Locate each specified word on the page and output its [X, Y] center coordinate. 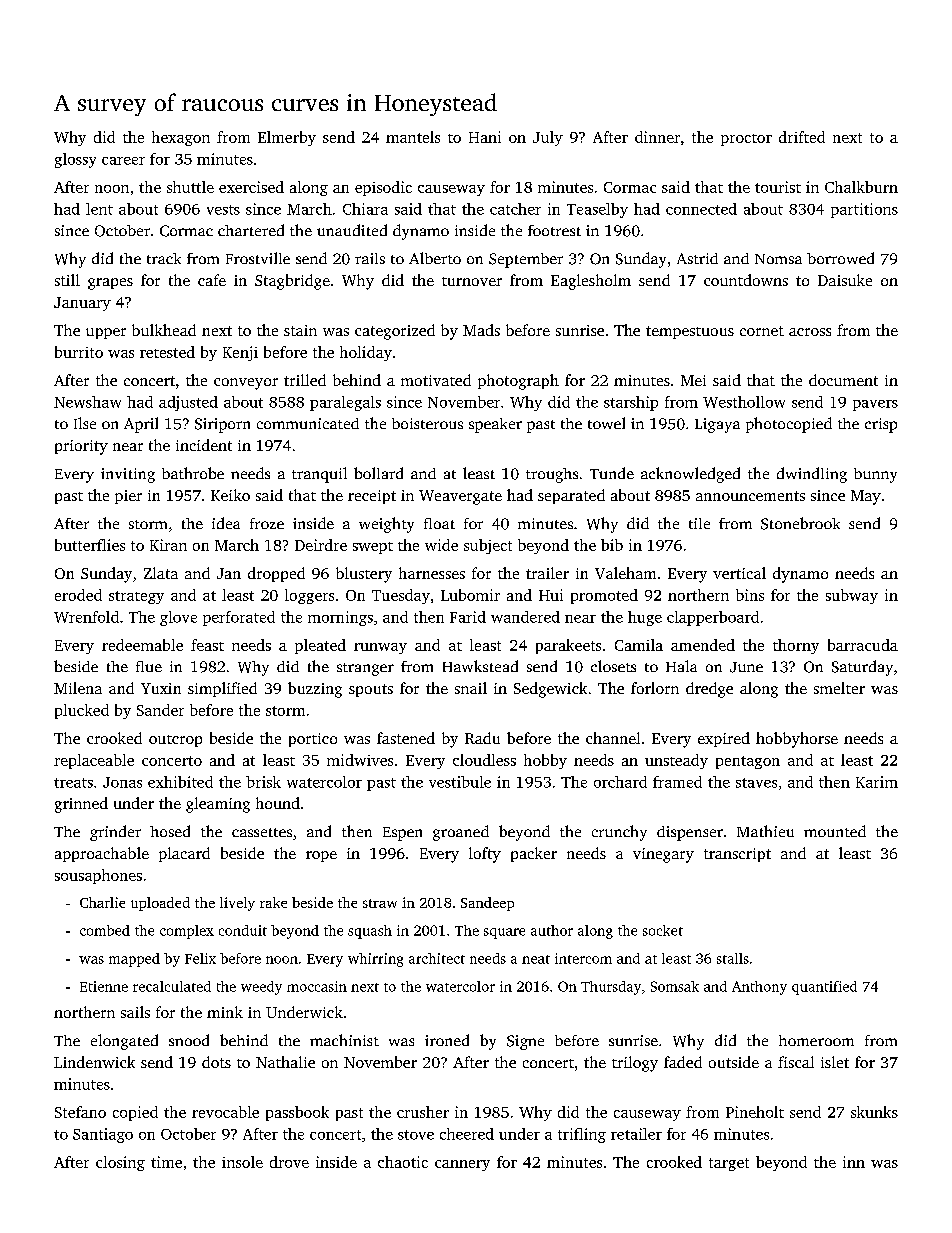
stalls [733, 958]
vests [223, 210]
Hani [485, 137]
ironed [447, 1040]
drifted [802, 137]
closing [120, 1163]
